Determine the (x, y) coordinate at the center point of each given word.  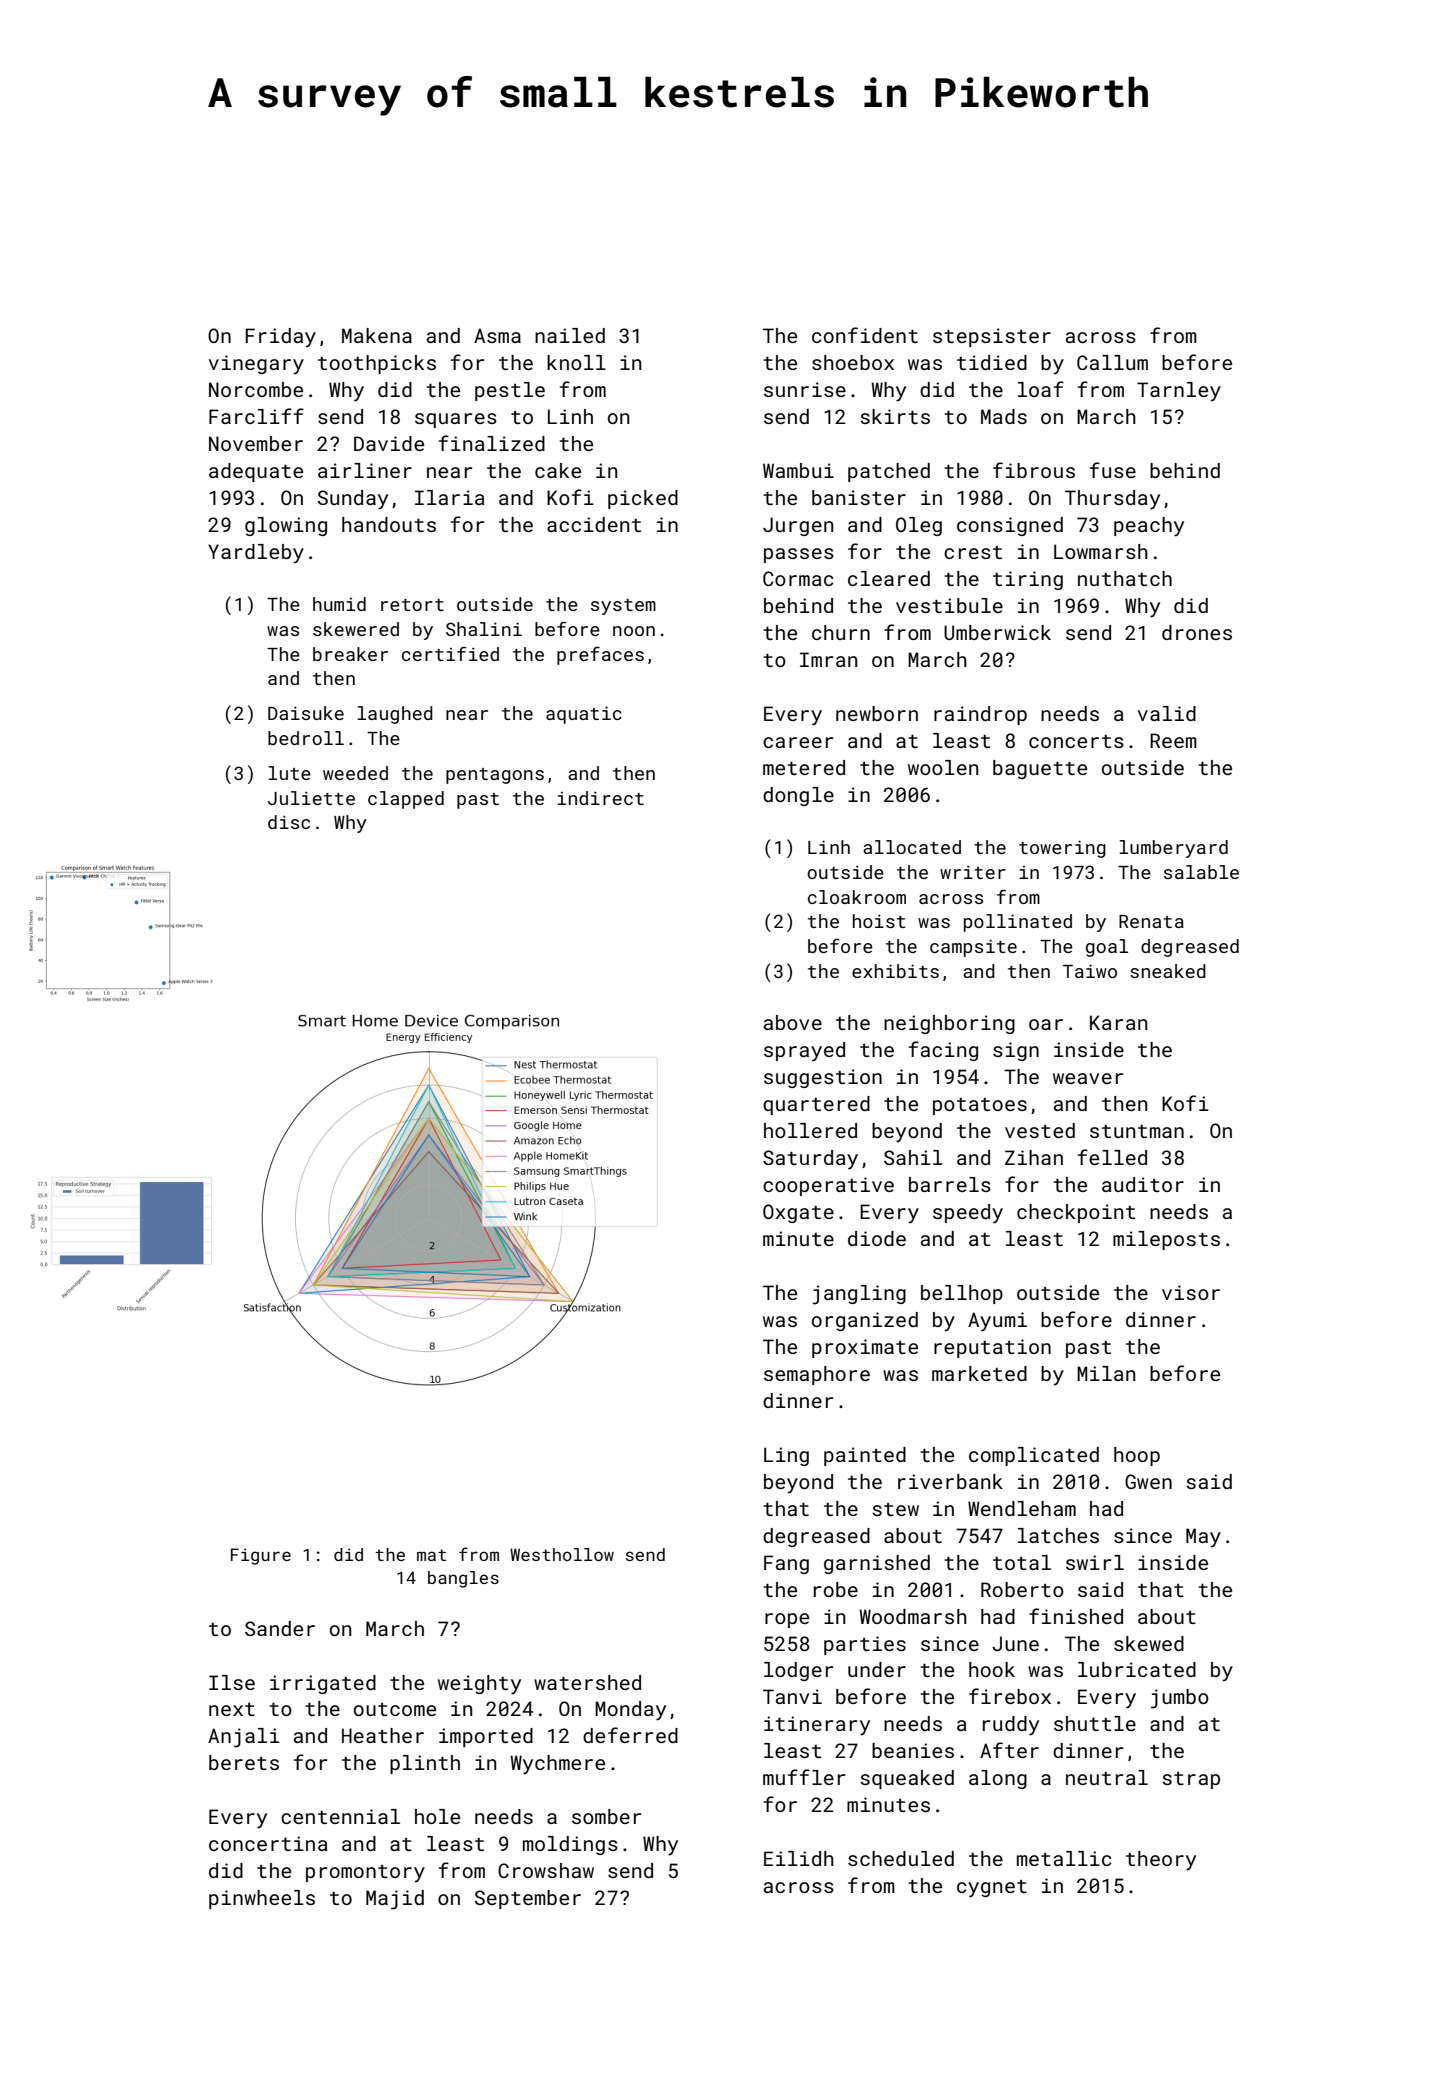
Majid (395, 1900)
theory (1161, 1861)
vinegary (256, 365)
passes (799, 555)
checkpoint (1076, 1213)
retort (412, 605)
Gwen (1148, 1481)
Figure (261, 1556)
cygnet (992, 1889)
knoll (576, 362)
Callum (1112, 362)
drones (1197, 632)
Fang (786, 1564)
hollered (810, 1130)
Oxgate (798, 1213)
